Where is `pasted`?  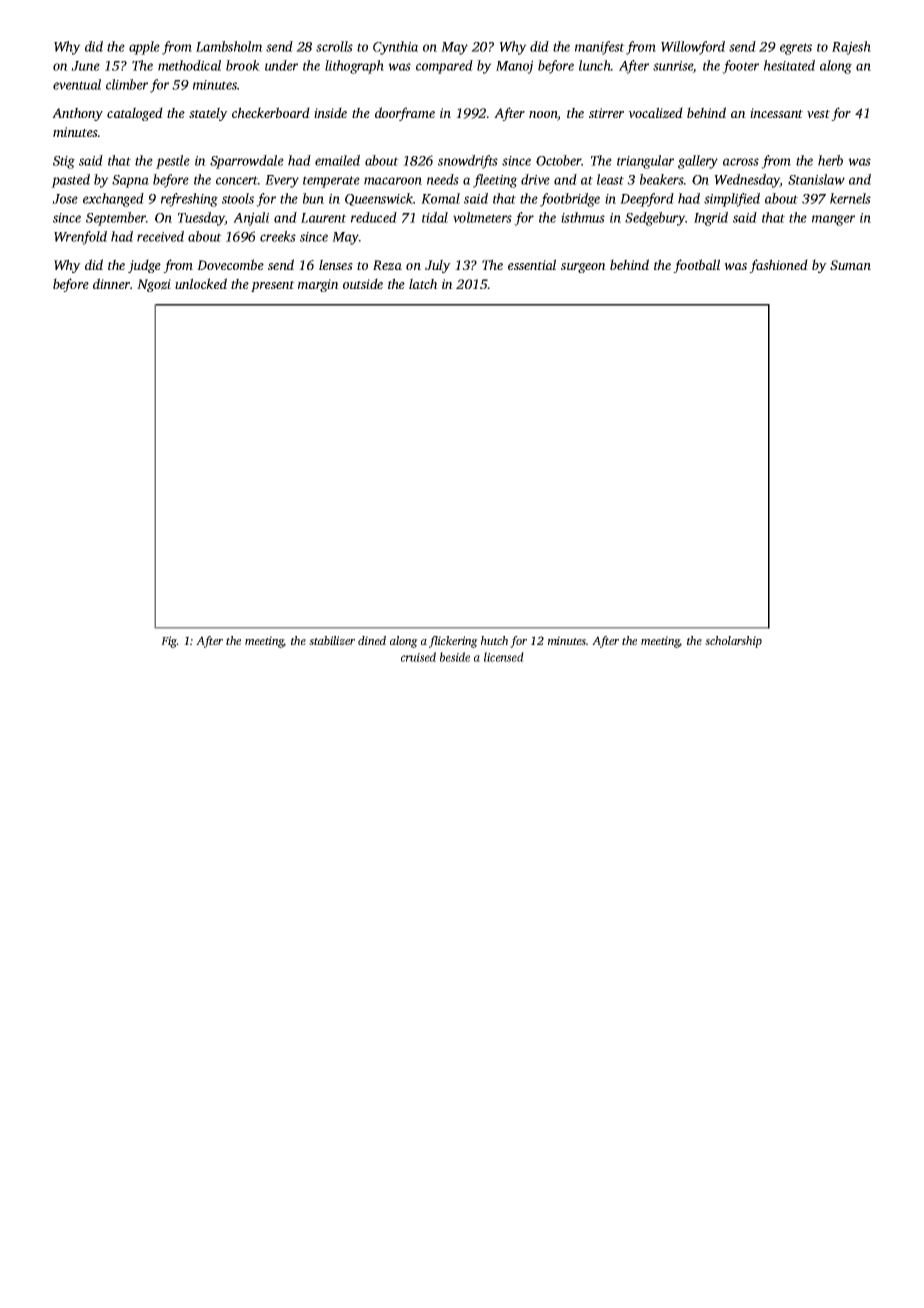 pasted is located at coordinates (70, 181).
